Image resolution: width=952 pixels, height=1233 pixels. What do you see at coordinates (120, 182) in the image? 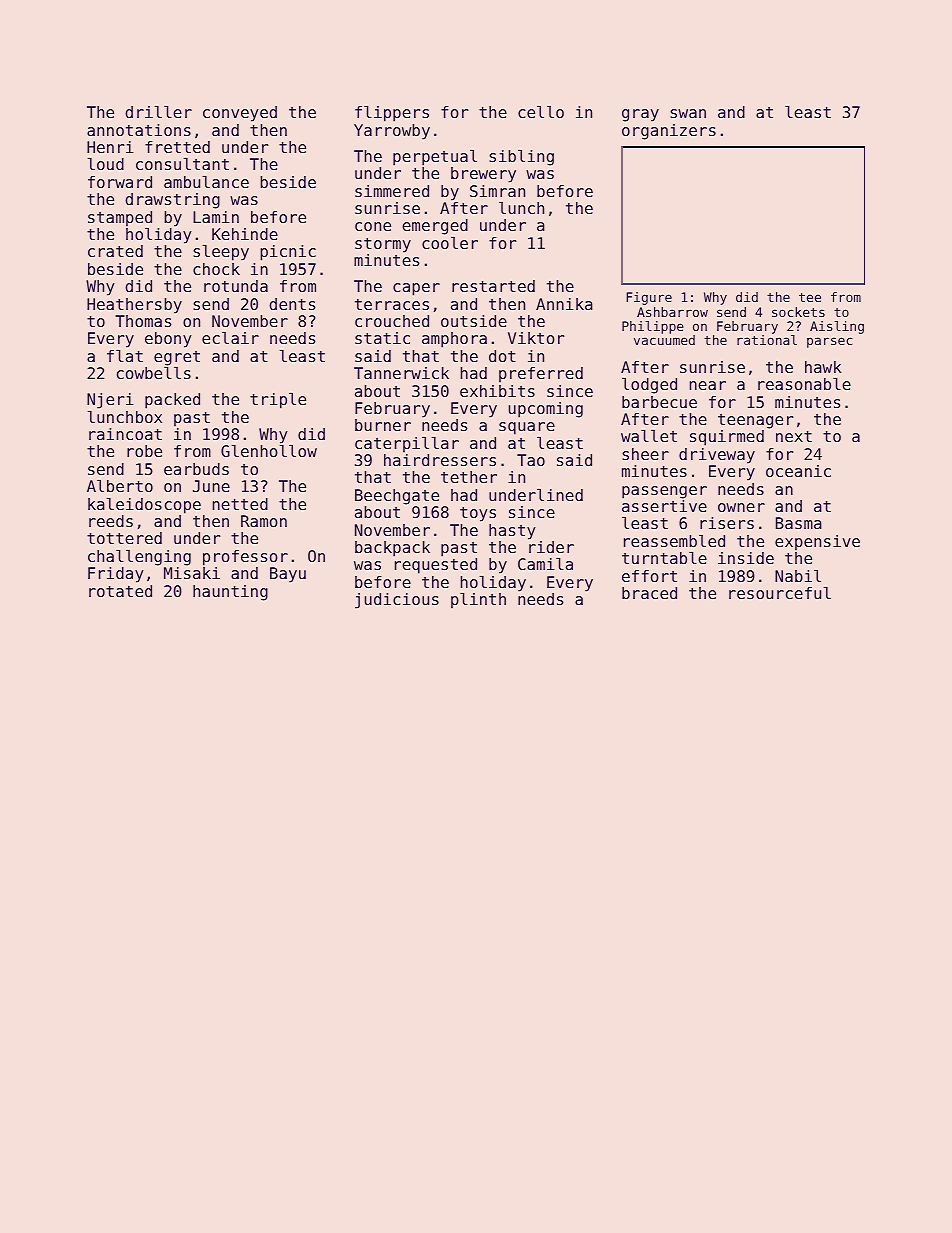
I see `forward` at bounding box center [120, 182].
